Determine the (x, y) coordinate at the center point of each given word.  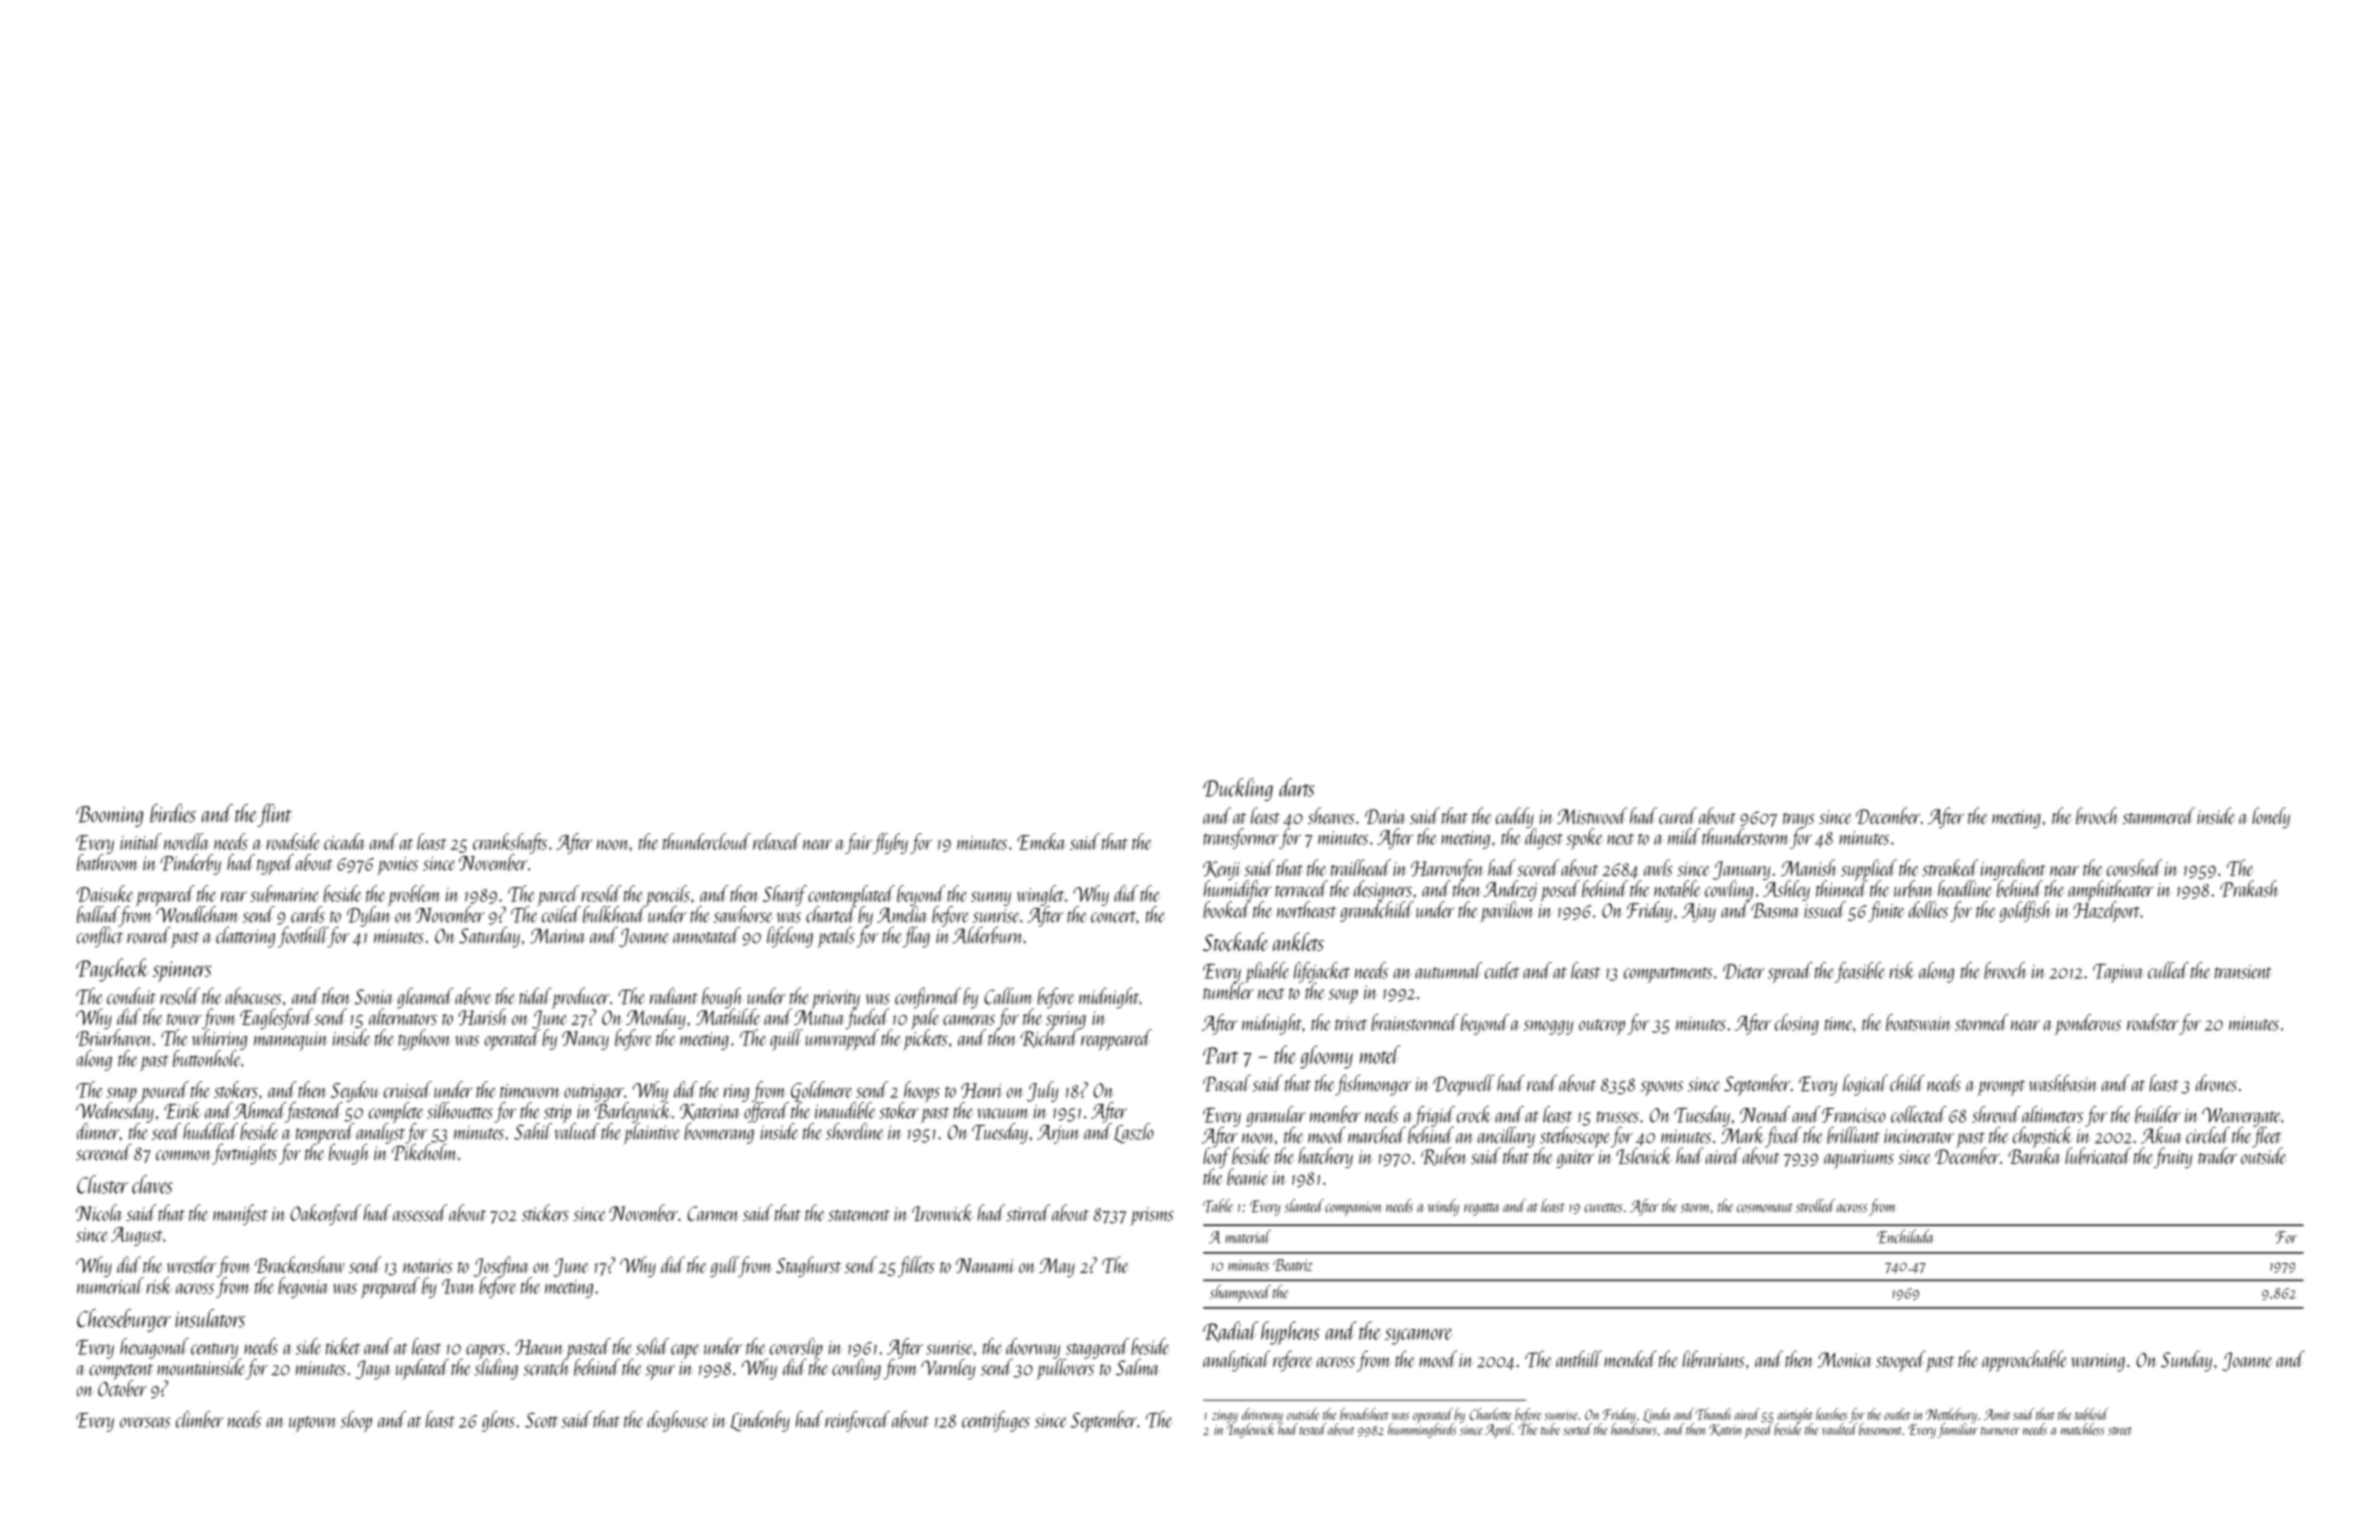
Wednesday (115, 1112)
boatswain (1919, 1022)
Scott (541, 1420)
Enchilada (1905, 1236)
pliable (1267, 972)
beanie (1247, 1176)
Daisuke (105, 893)
